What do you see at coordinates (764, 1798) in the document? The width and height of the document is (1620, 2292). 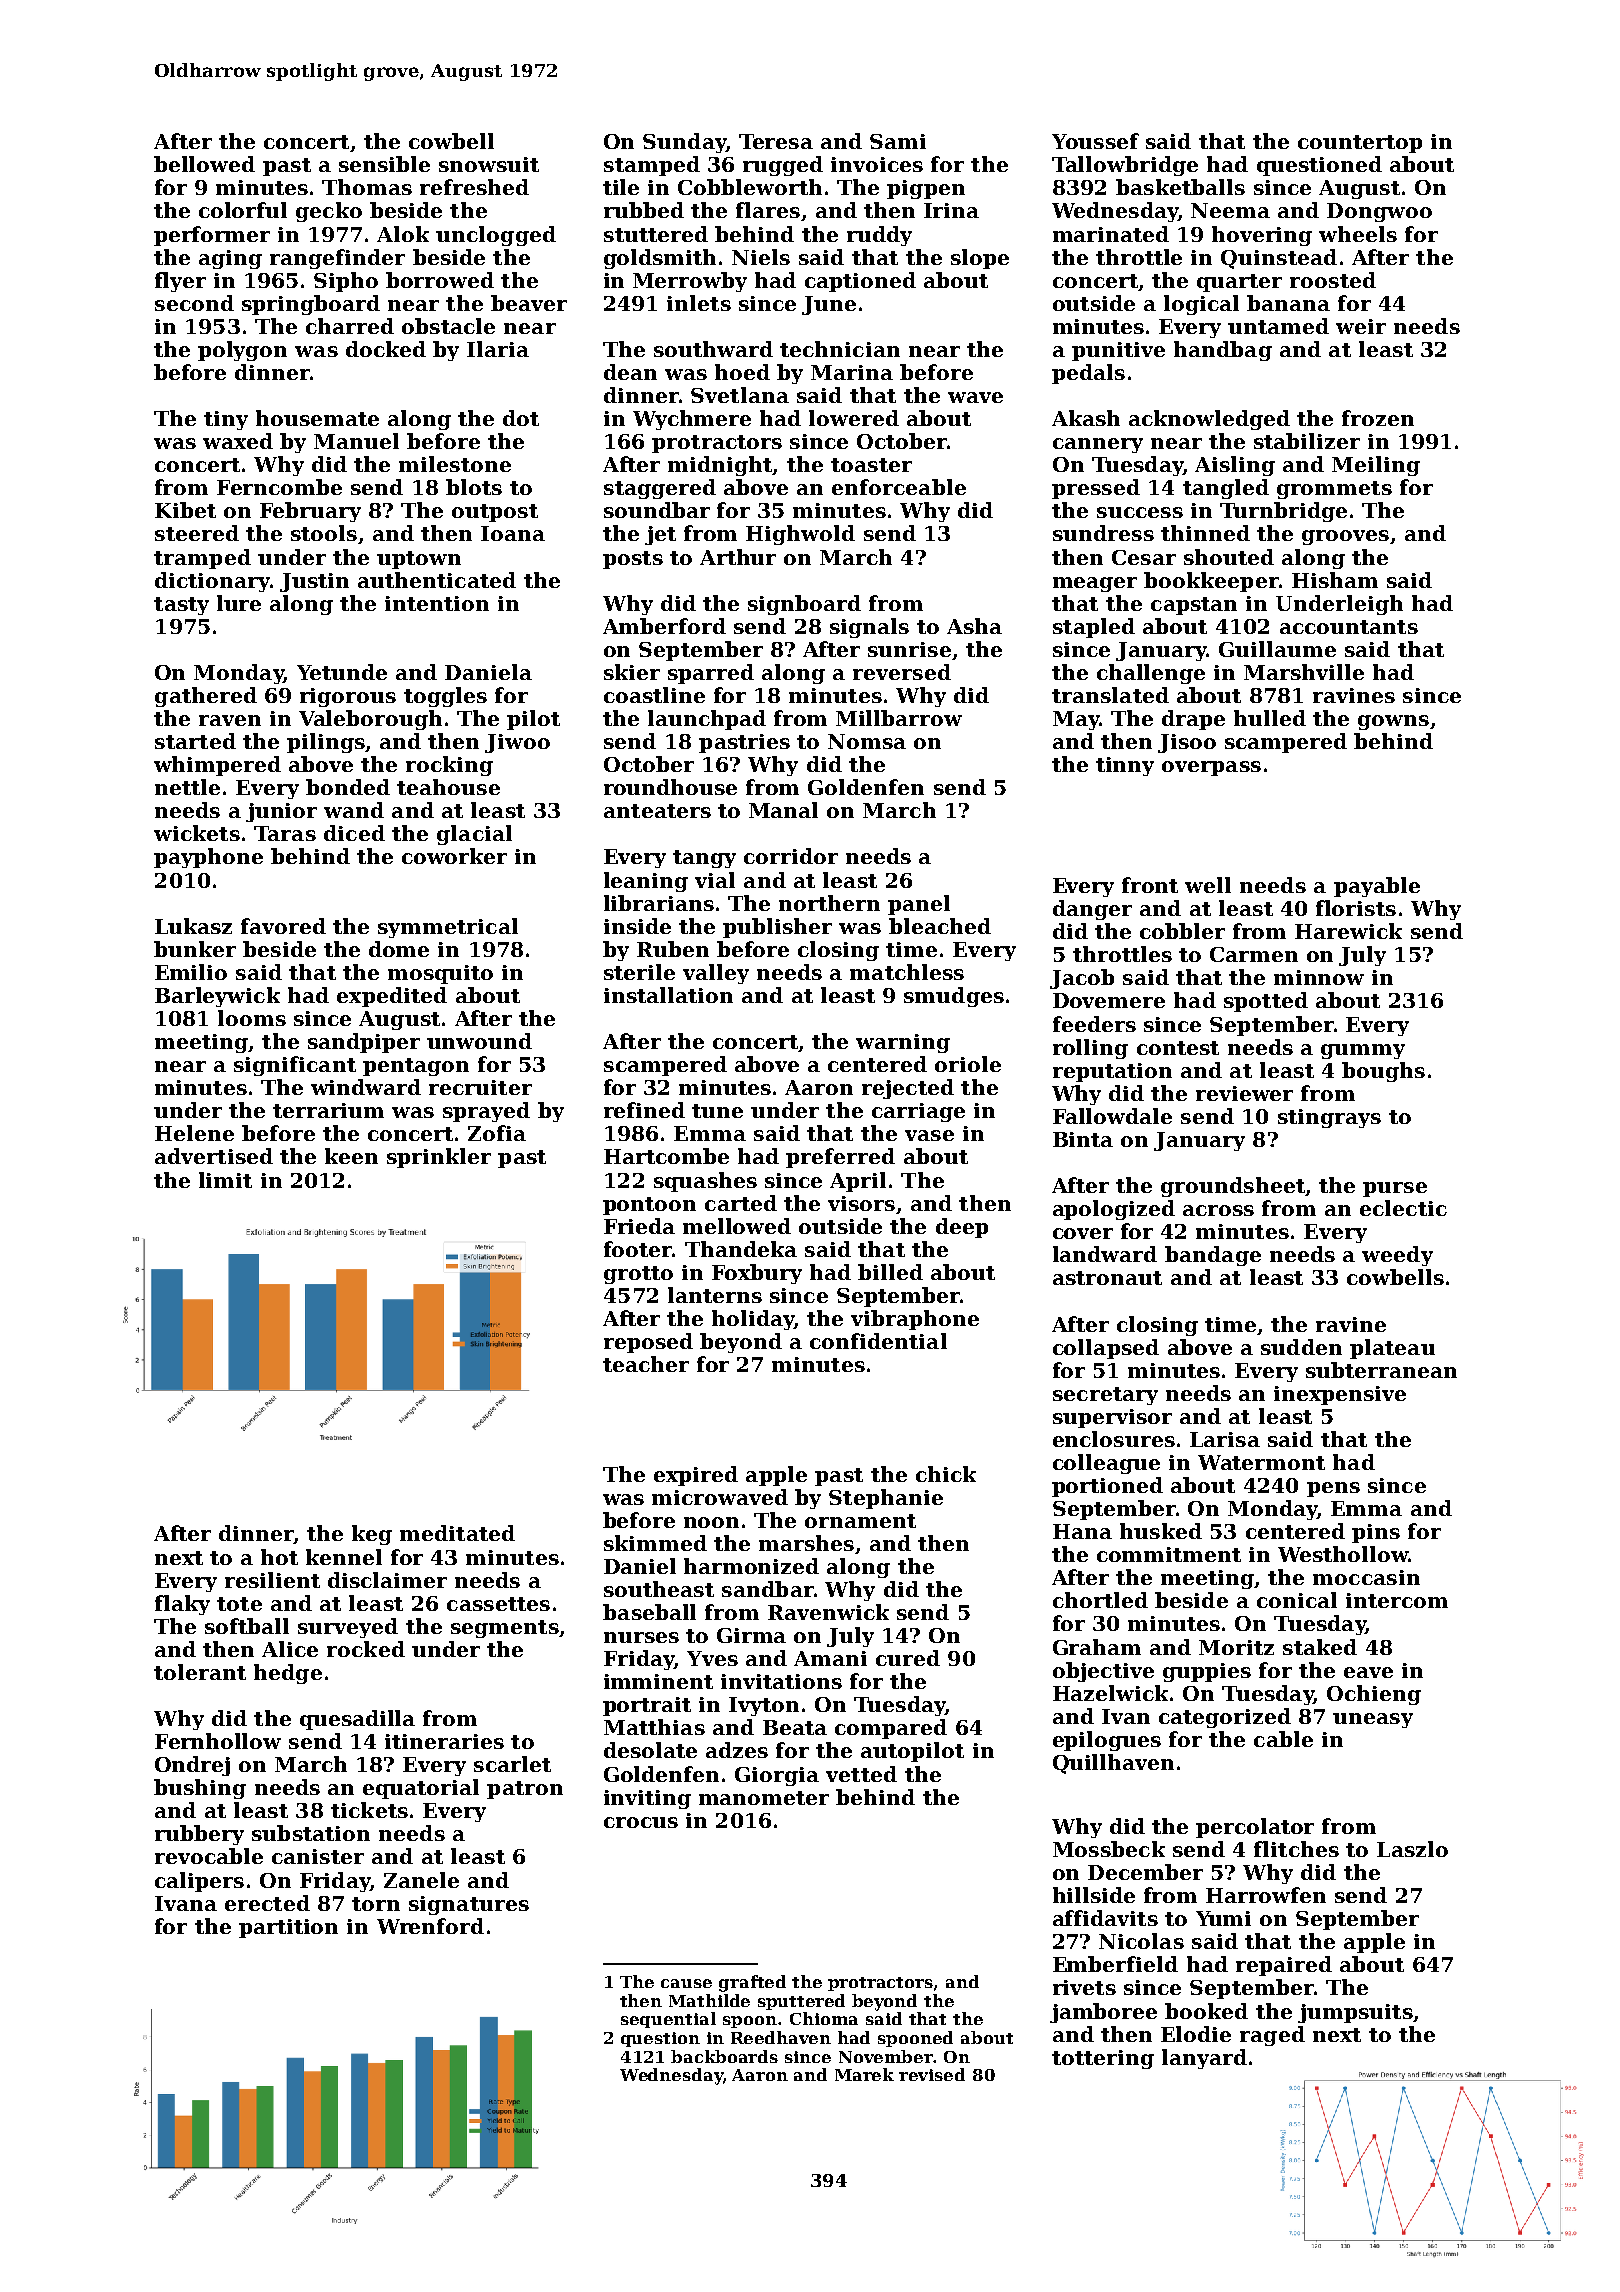 I see `manometer` at bounding box center [764, 1798].
